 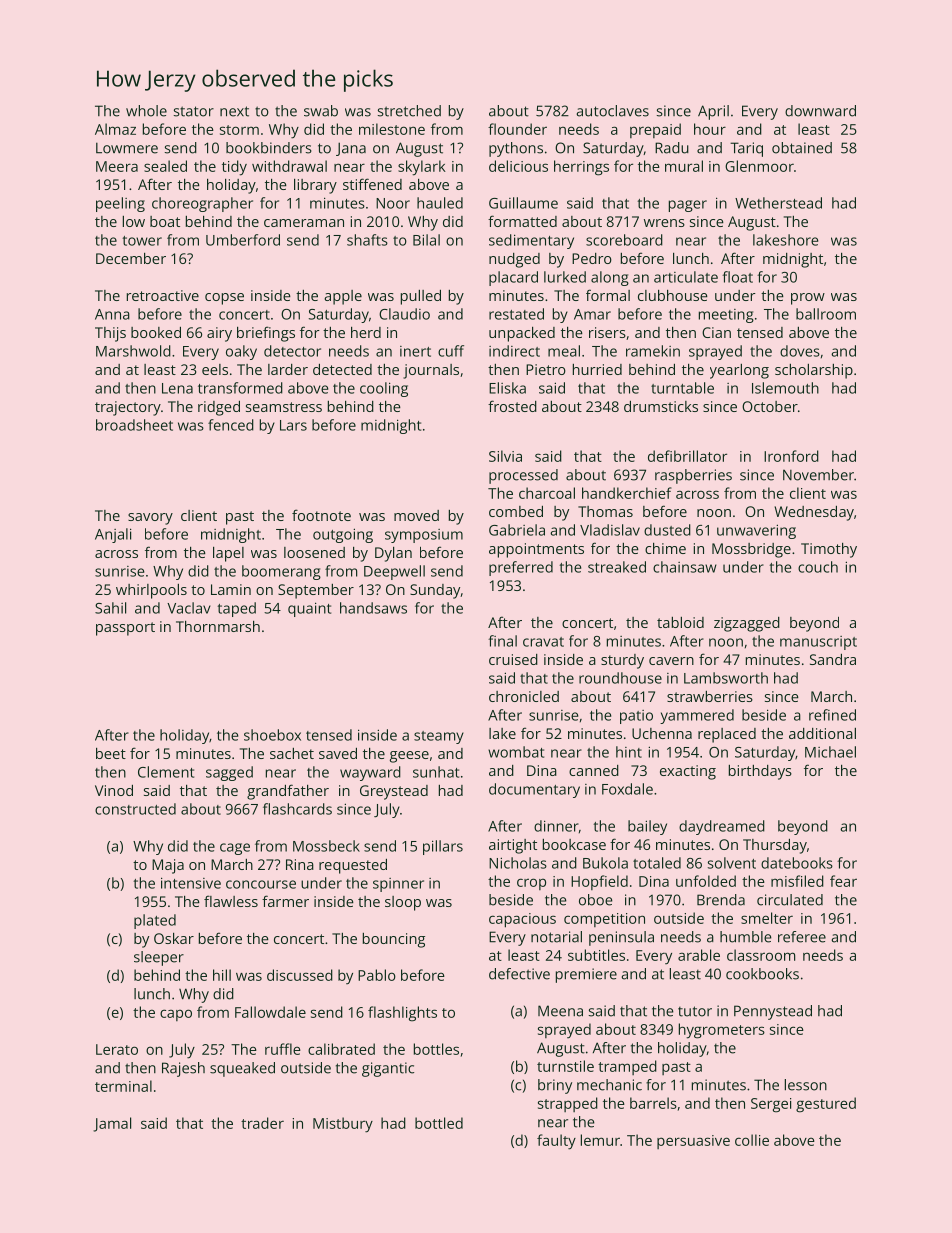 I want to click on bottled, so click(x=439, y=1123).
